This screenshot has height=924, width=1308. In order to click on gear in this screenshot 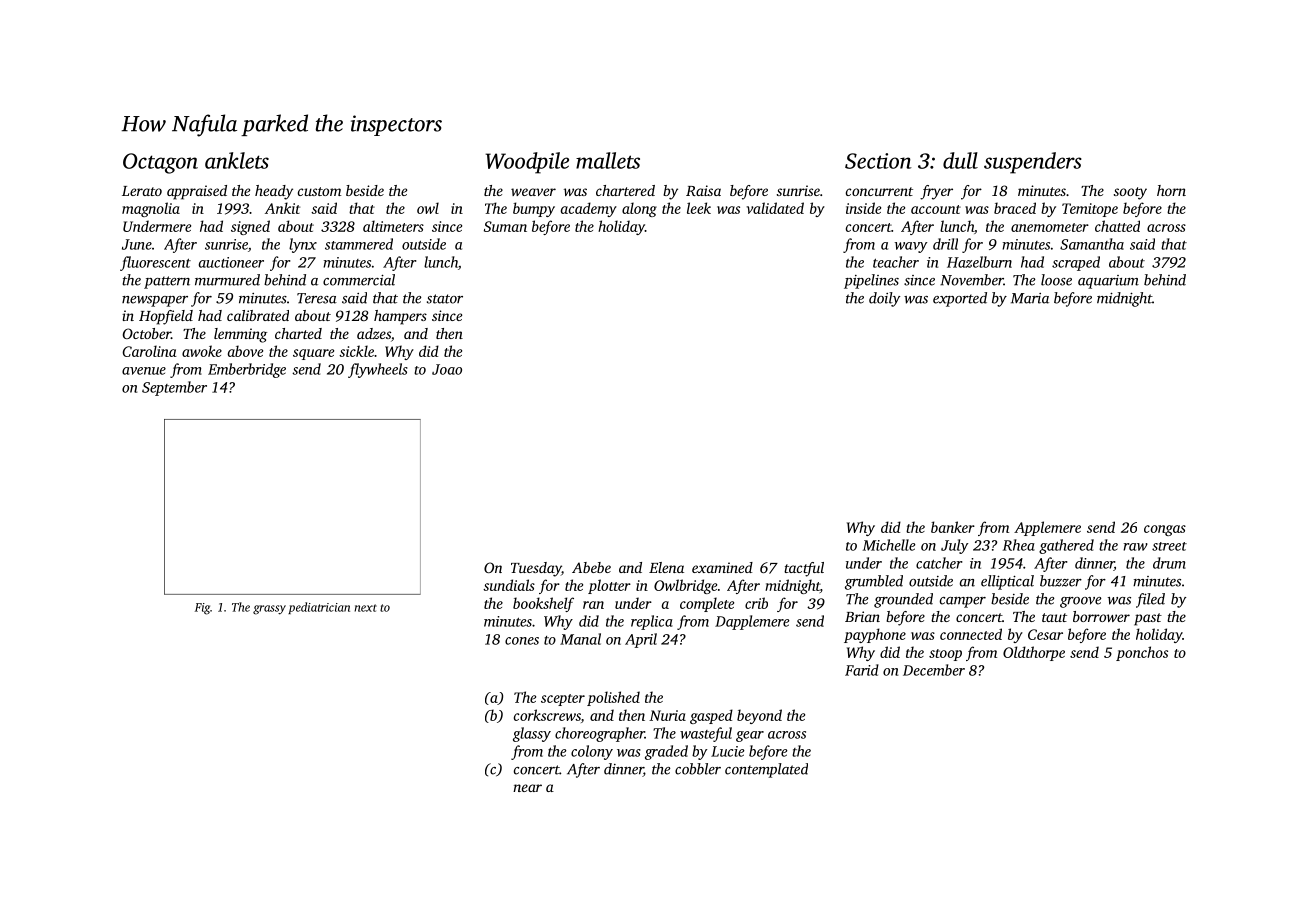, I will do `click(750, 736)`.
